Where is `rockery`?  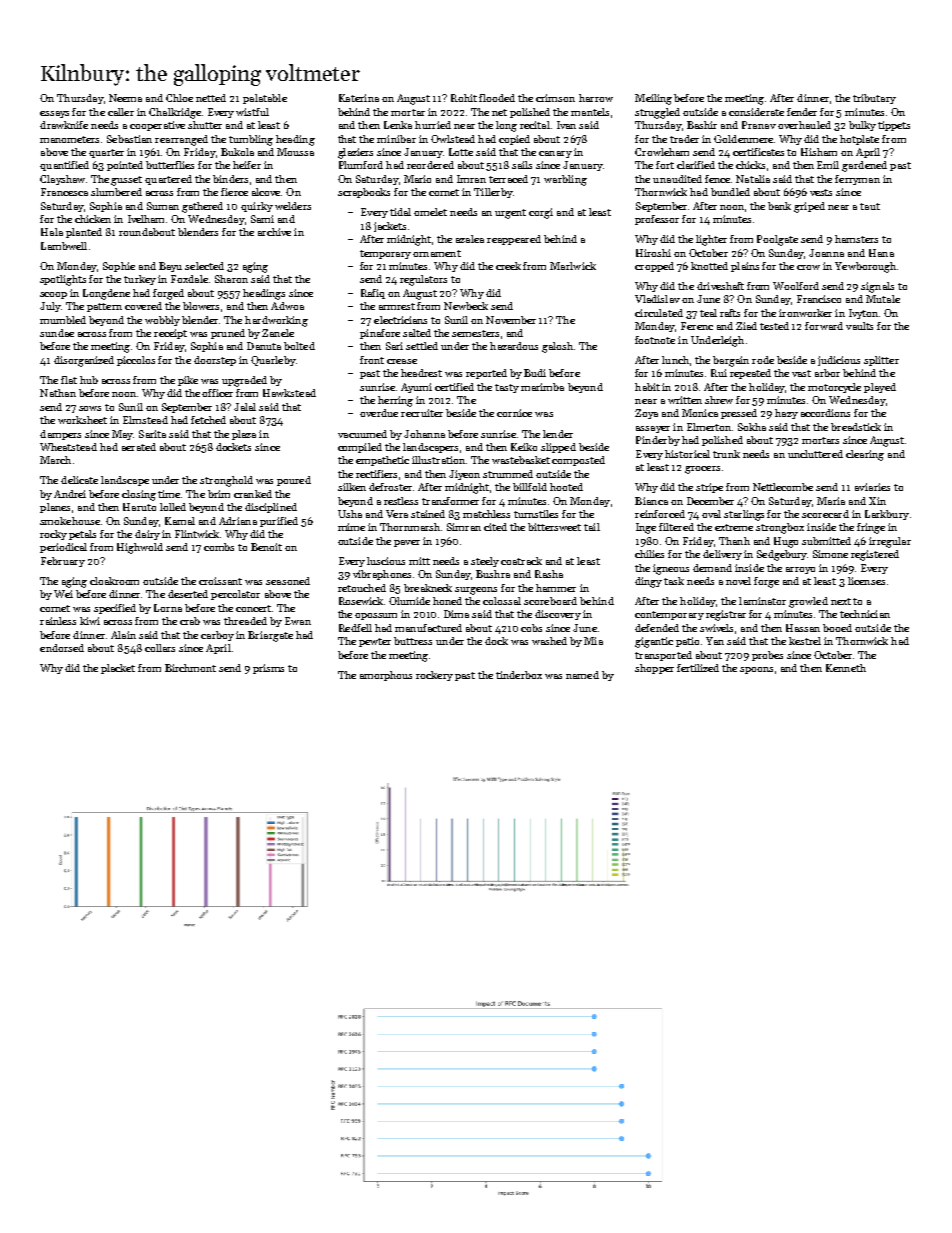
rockery is located at coordinates (434, 676).
